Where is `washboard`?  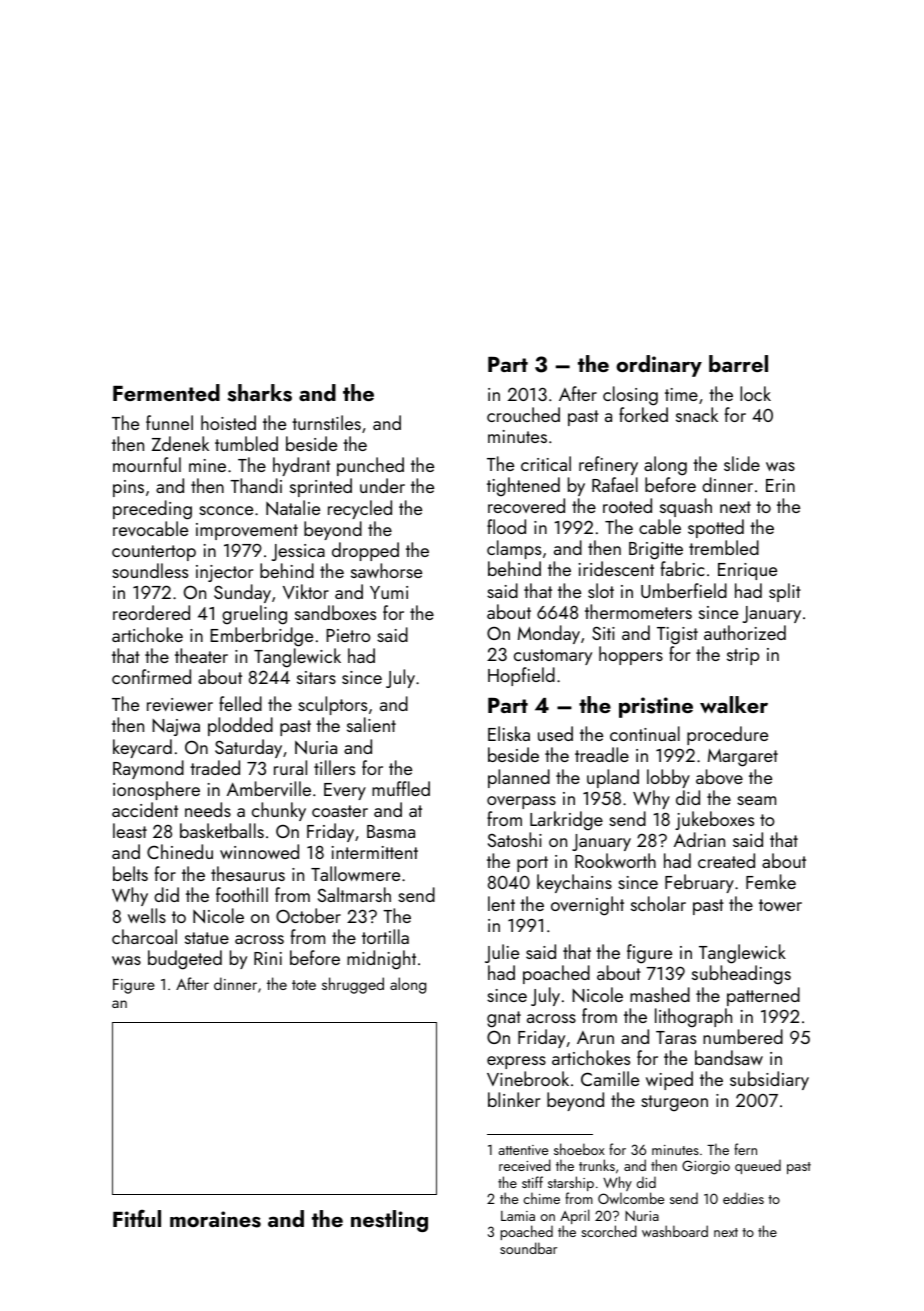
washboard is located at coordinates (675, 1231).
